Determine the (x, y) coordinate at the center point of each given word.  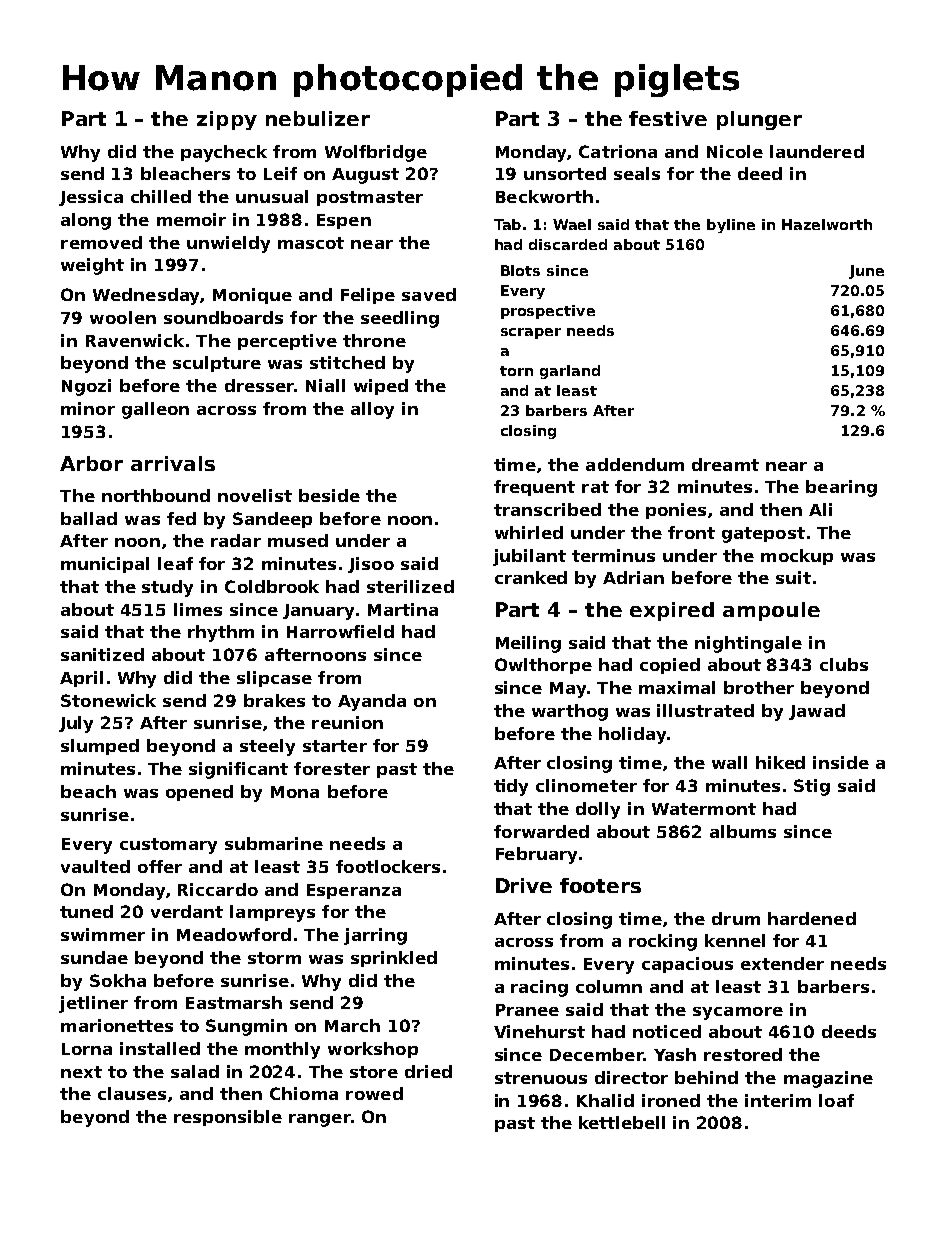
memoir (191, 219)
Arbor (91, 463)
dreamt (725, 464)
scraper (531, 333)
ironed (671, 1100)
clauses (132, 1093)
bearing (841, 488)
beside (329, 495)
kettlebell (622, 1122)
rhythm (221, 633)
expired (672, 611)
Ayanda (372, 702)
